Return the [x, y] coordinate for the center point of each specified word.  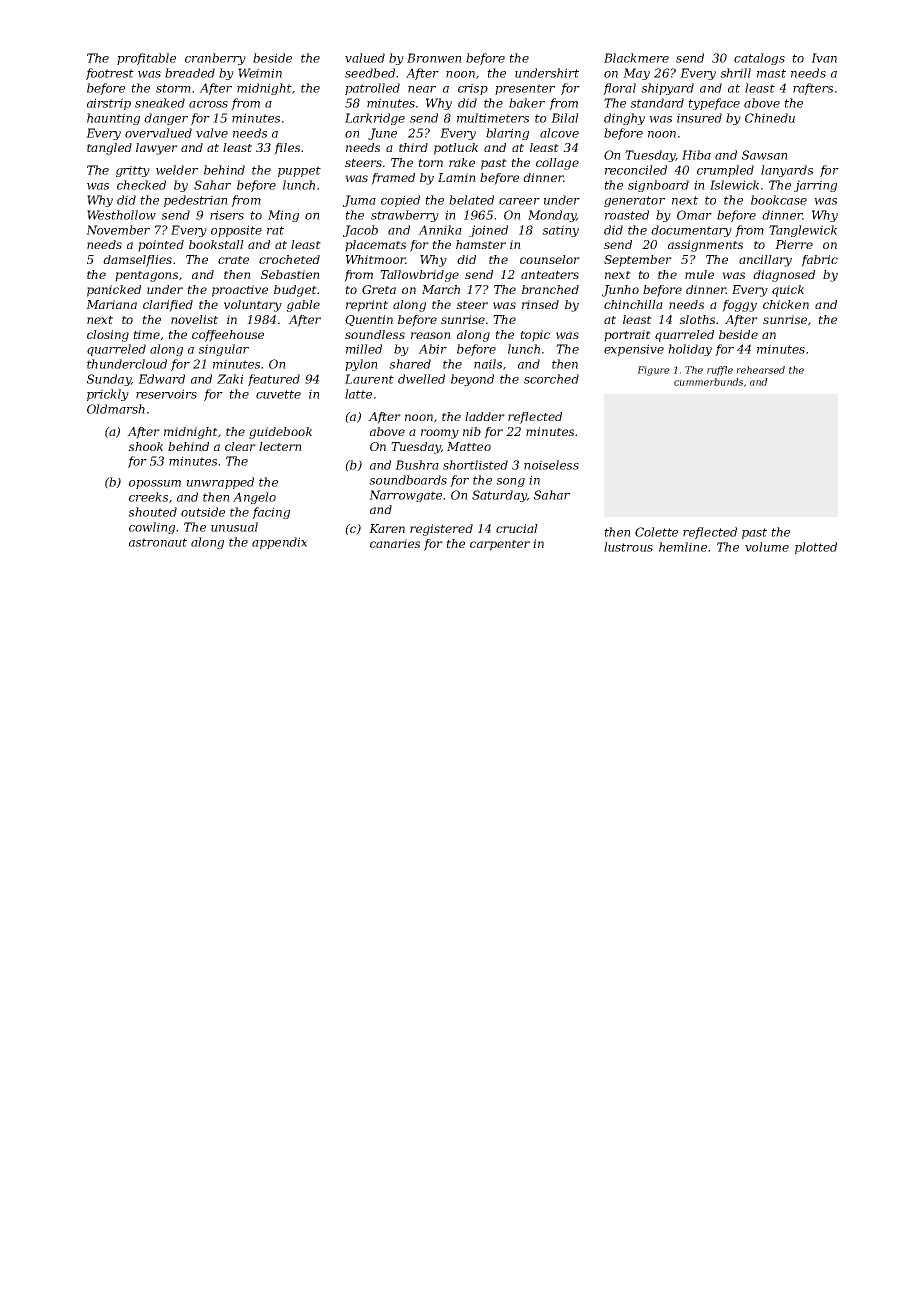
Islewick [734, 185]
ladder [485, 416]
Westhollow [121, 215]
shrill [735, 73]
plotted [816, 548]
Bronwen [434, 58]
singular [223, 350]
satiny [560, 231]
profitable [146, 59]
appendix [280, 543]
